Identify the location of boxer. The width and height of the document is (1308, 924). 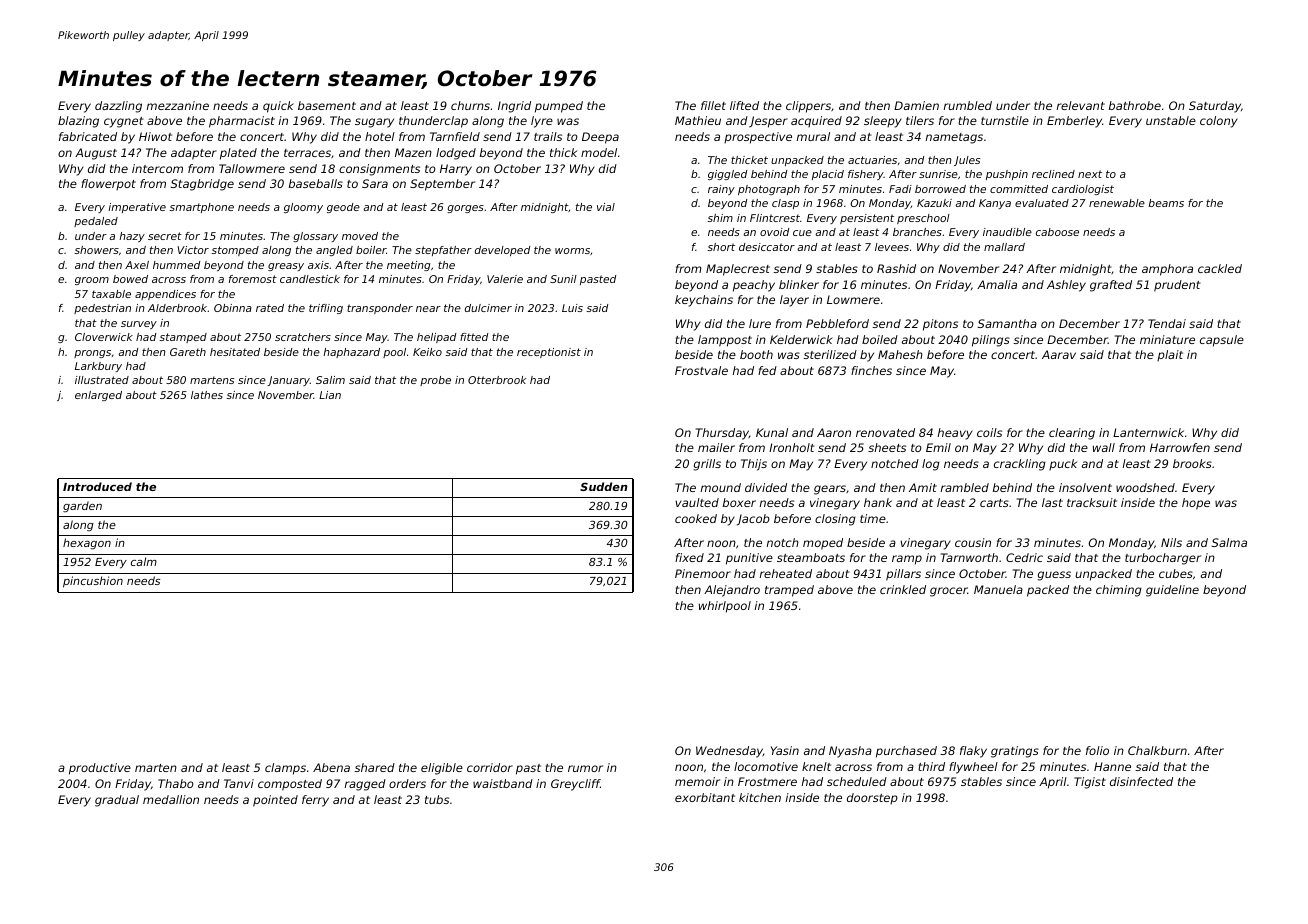
(739, 502).
